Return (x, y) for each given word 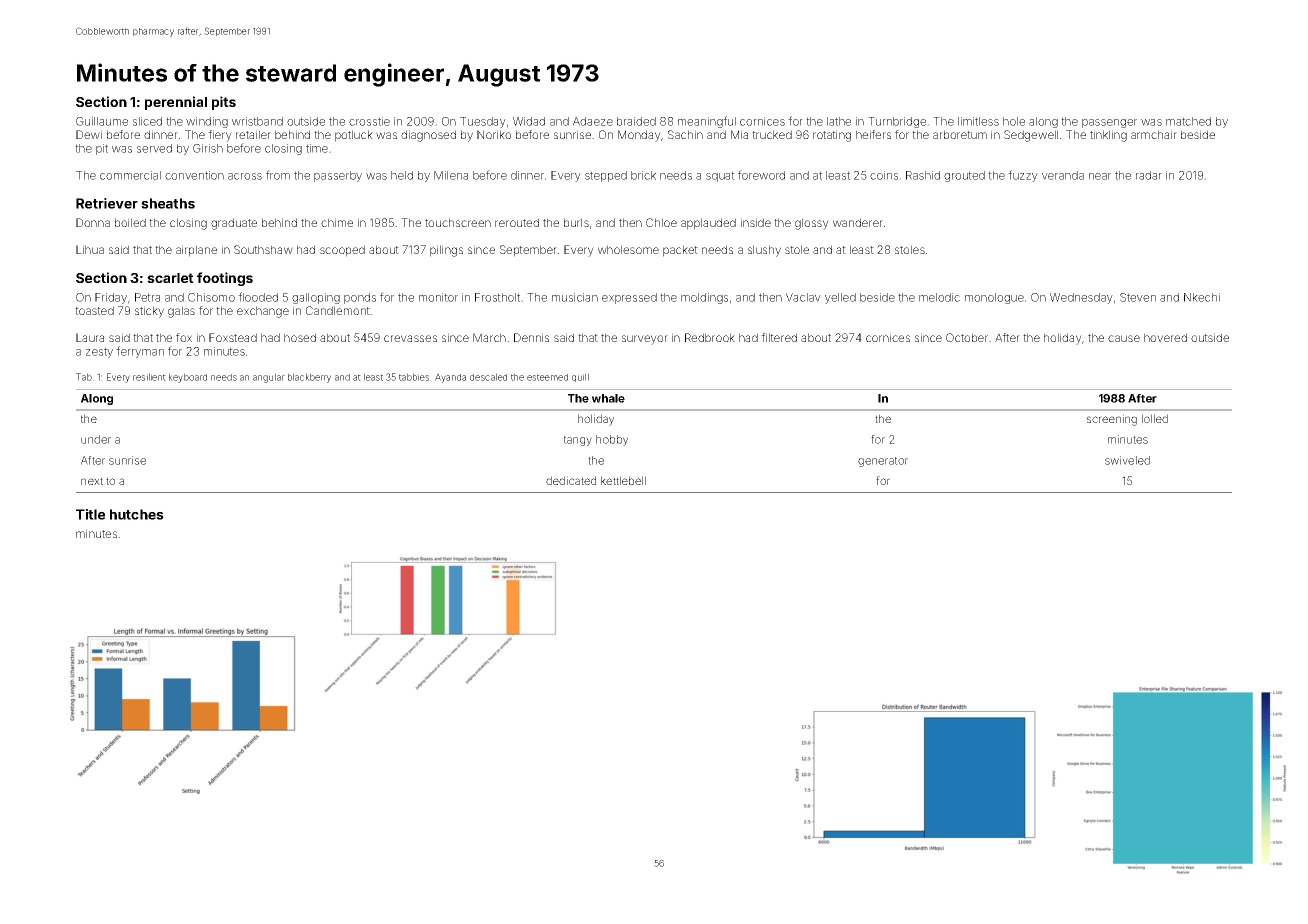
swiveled (1127, 460)
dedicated (571, 480)
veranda (1063, 175)
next (92, 481)
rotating (832, 136)
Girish (208, 148)
